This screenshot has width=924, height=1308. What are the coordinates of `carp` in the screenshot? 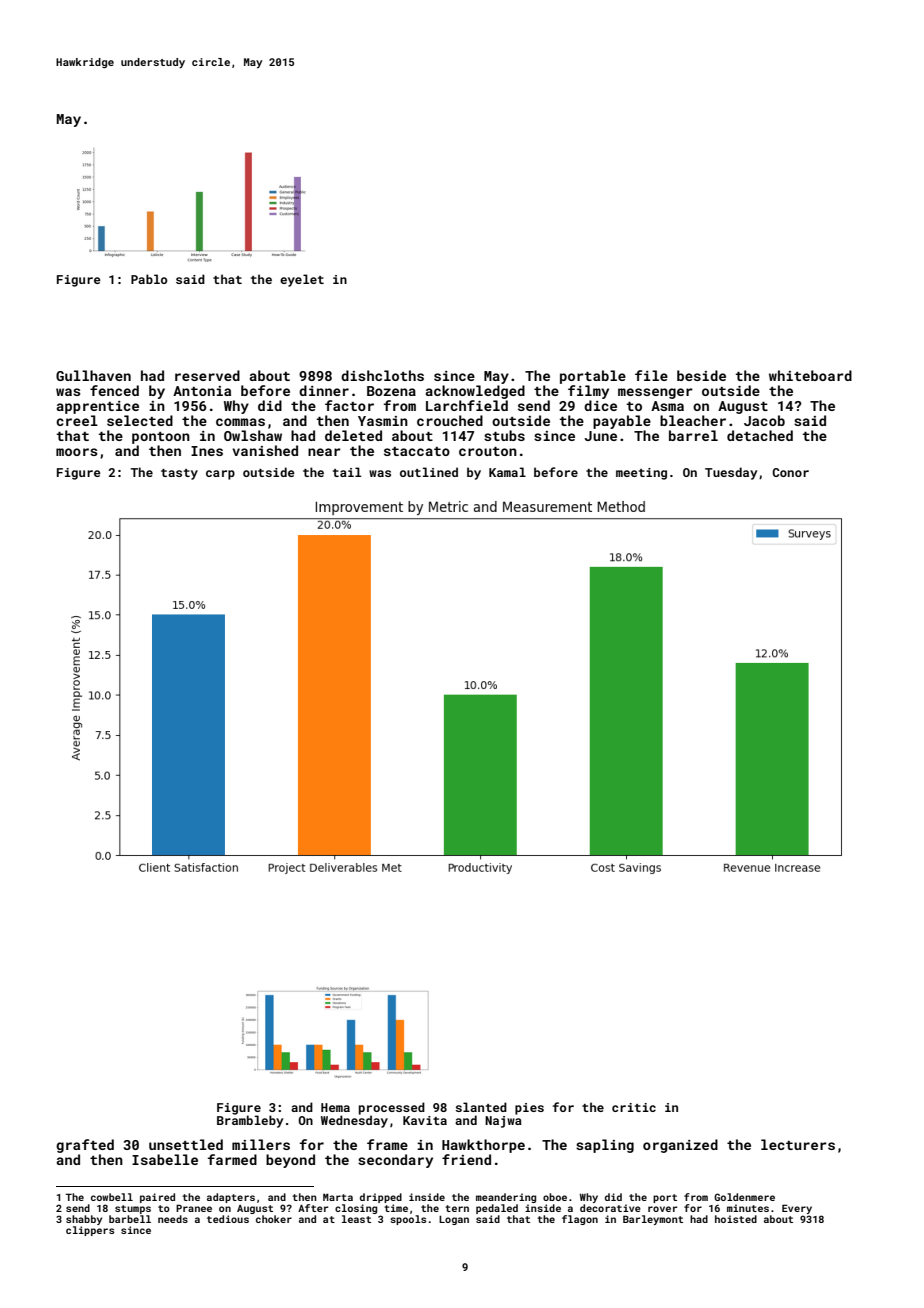 It's located at (220, 475).
